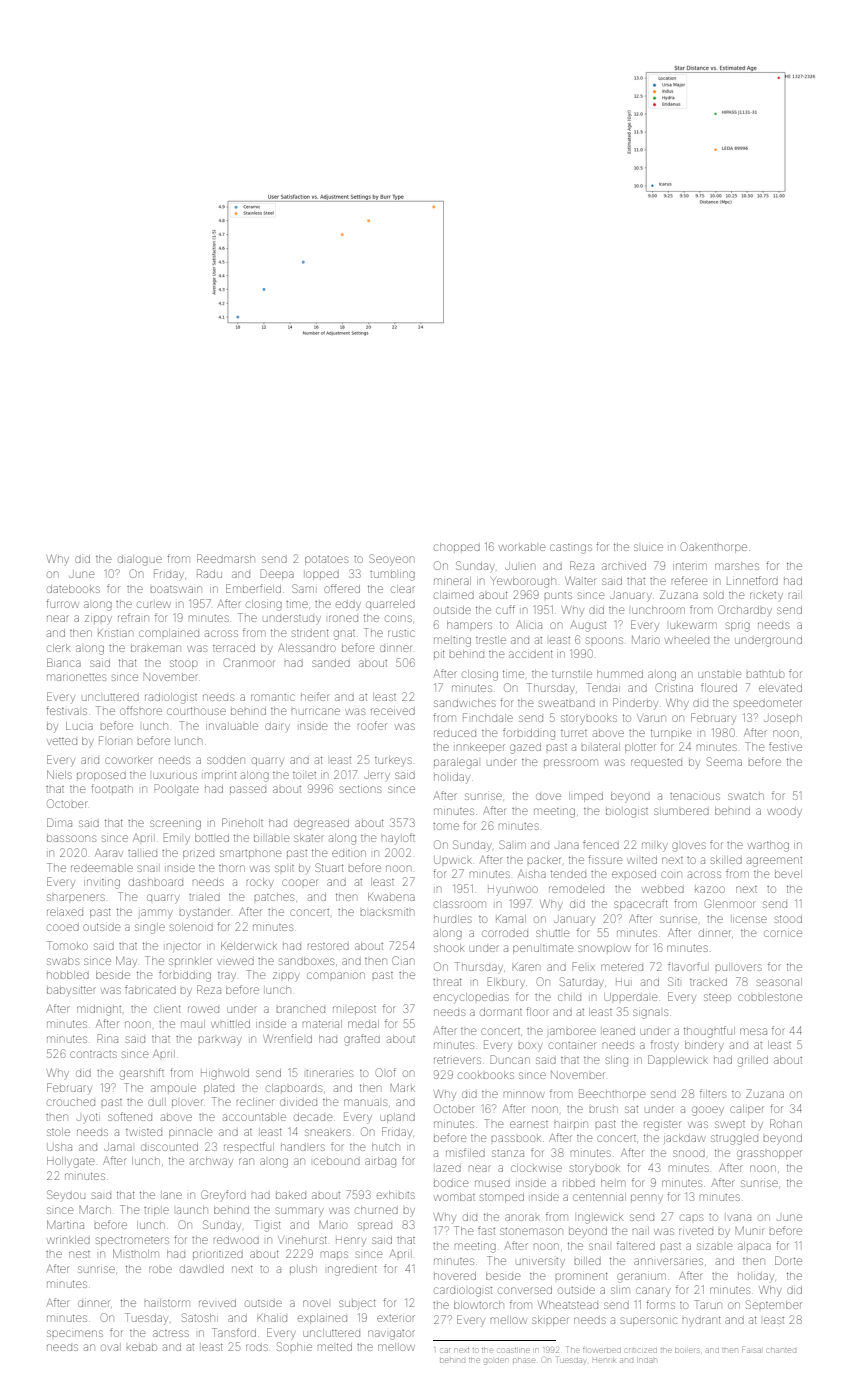 The height and width of the screenshot is (1400, 849). I want to click on chopped, so click(457, 547).
